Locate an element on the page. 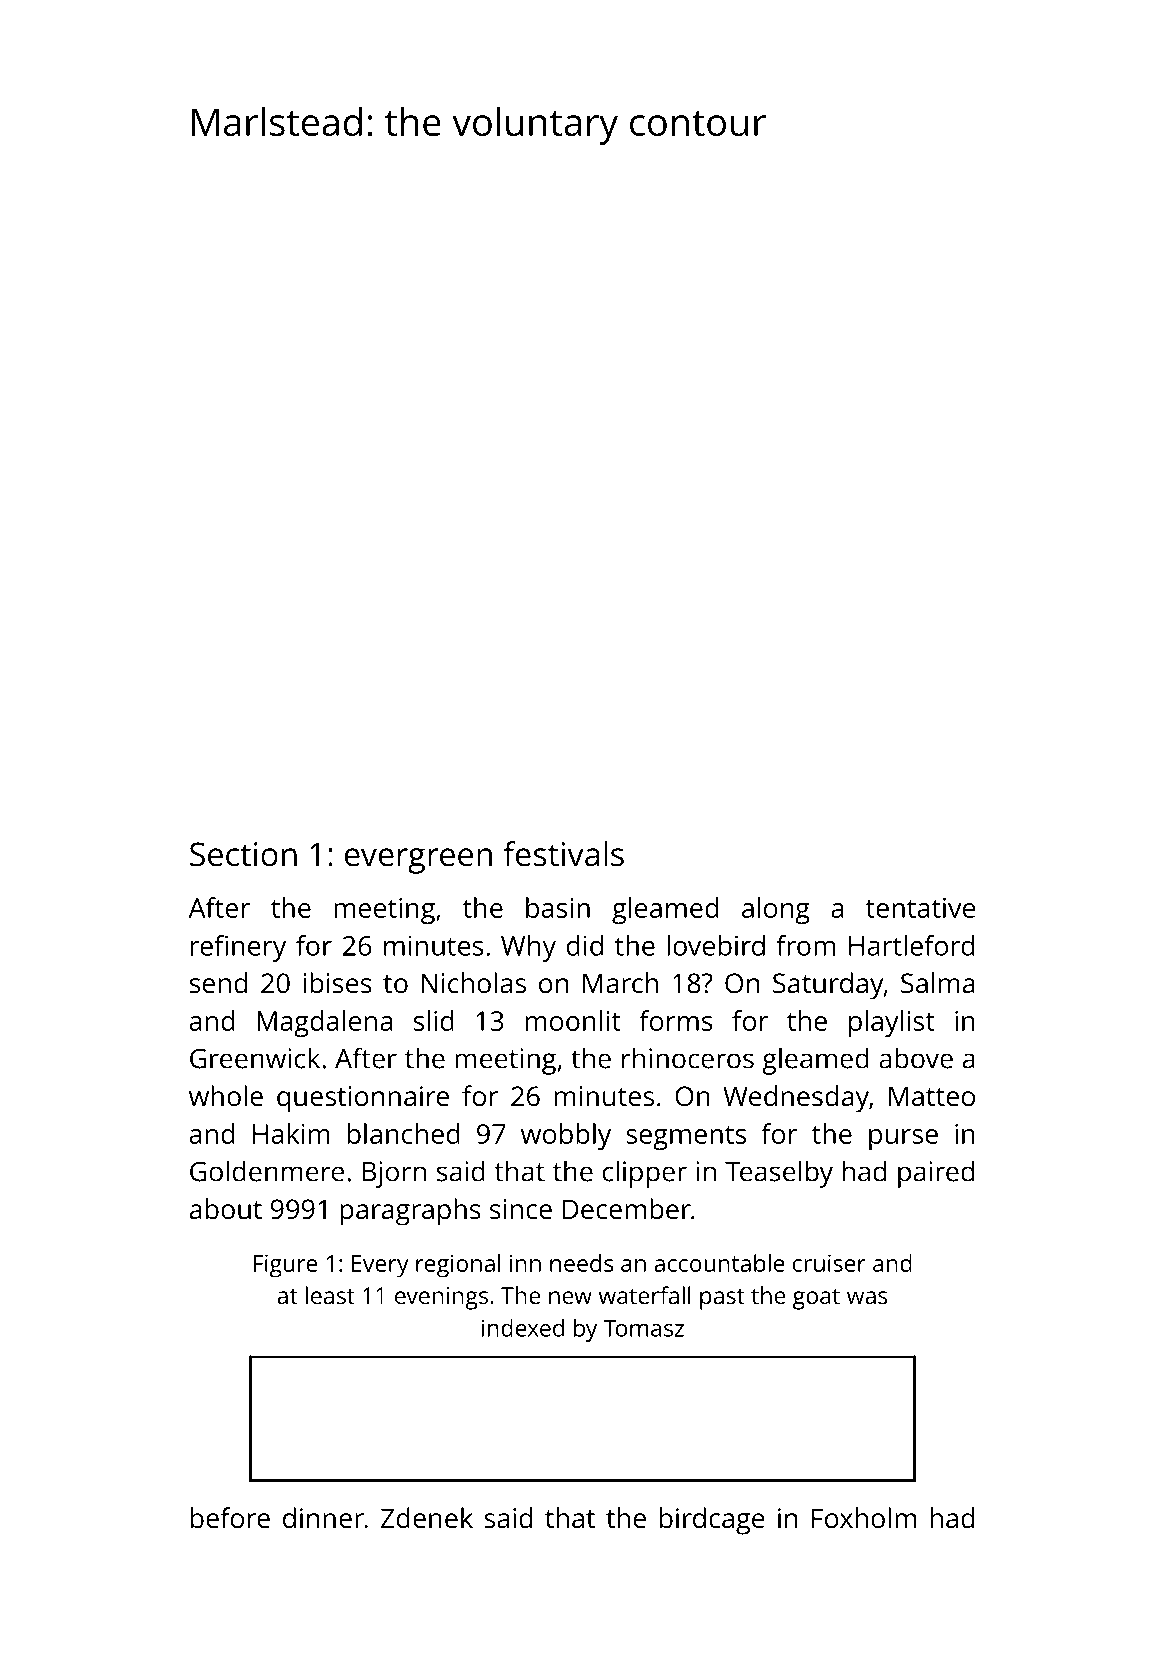 The image size is (1165, 1654). least is located at coordinates (330, 1295).
